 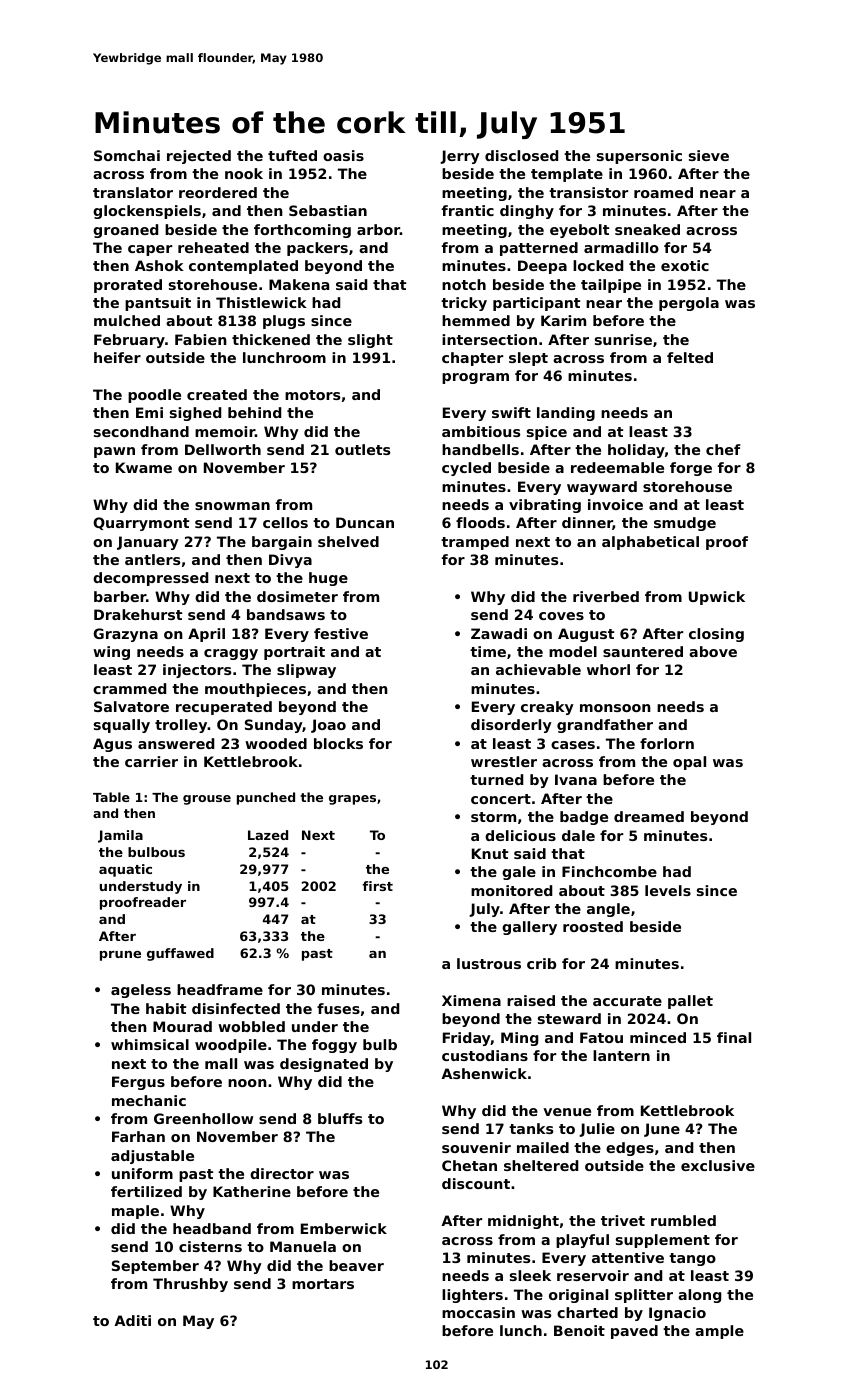 I want to click on beaver, so click(x=356, y=1265).
